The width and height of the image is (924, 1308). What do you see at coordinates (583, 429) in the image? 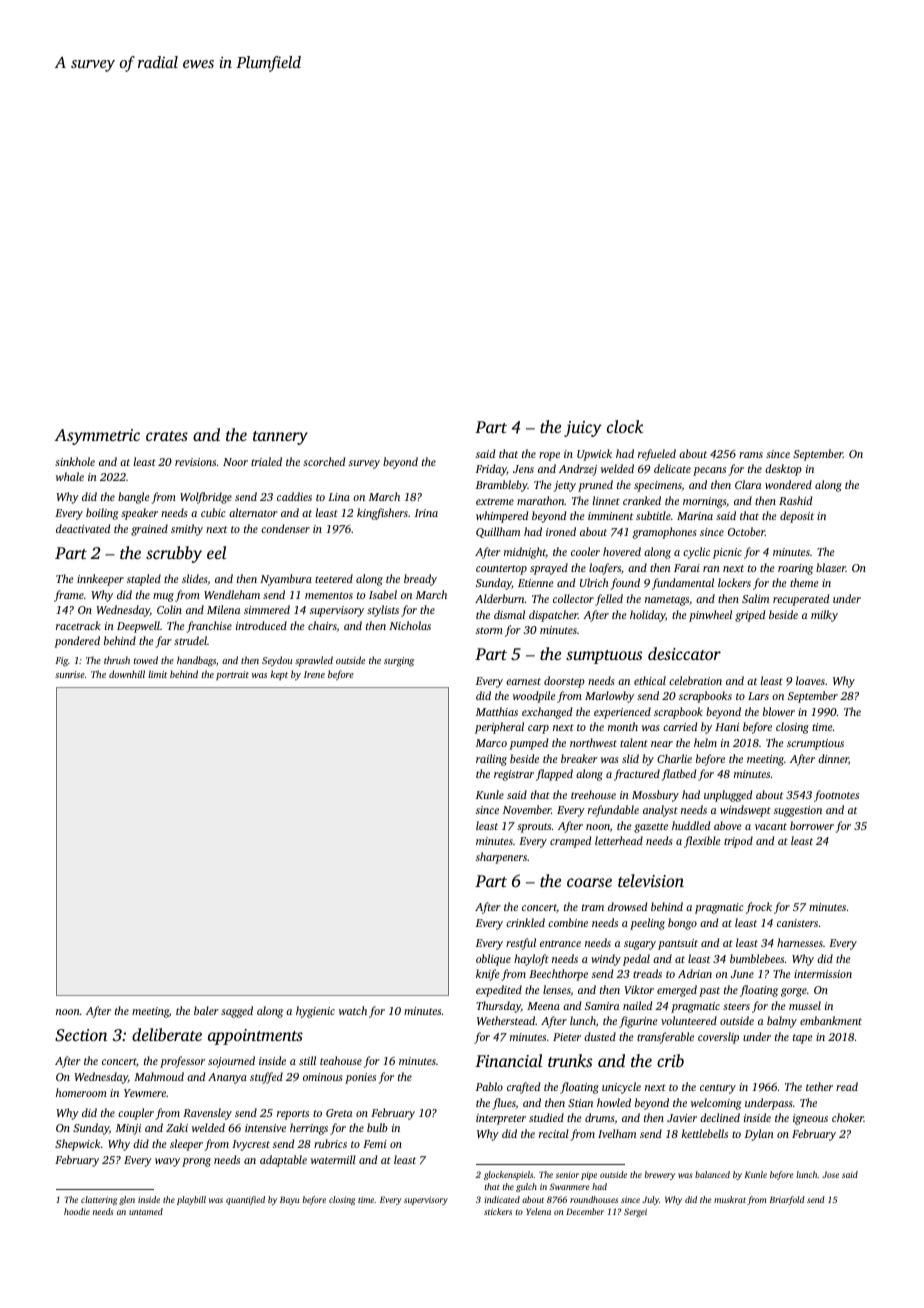
I see `juicy` at bounding box center [583, 429].
